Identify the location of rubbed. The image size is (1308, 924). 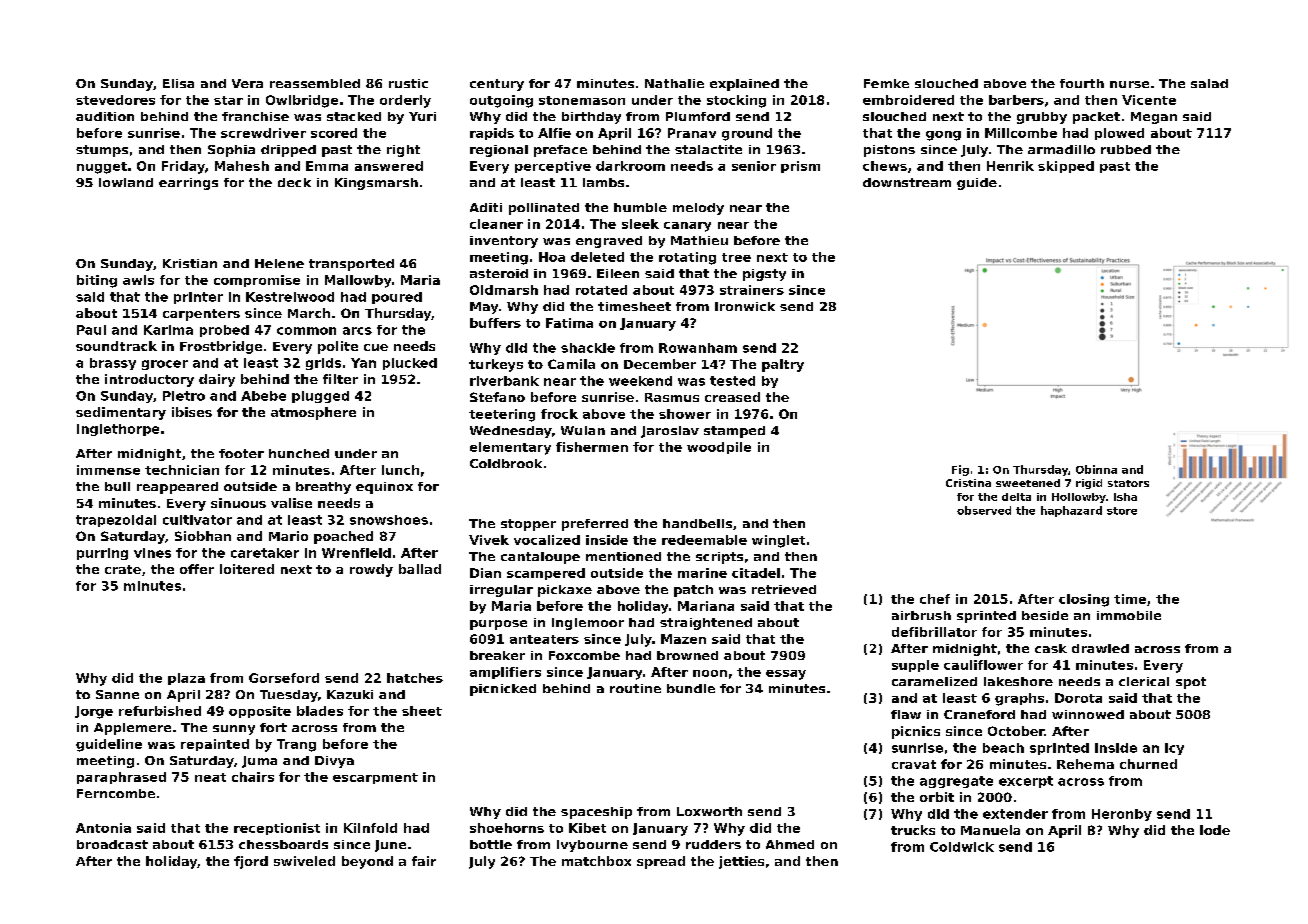
(1126, 149).
